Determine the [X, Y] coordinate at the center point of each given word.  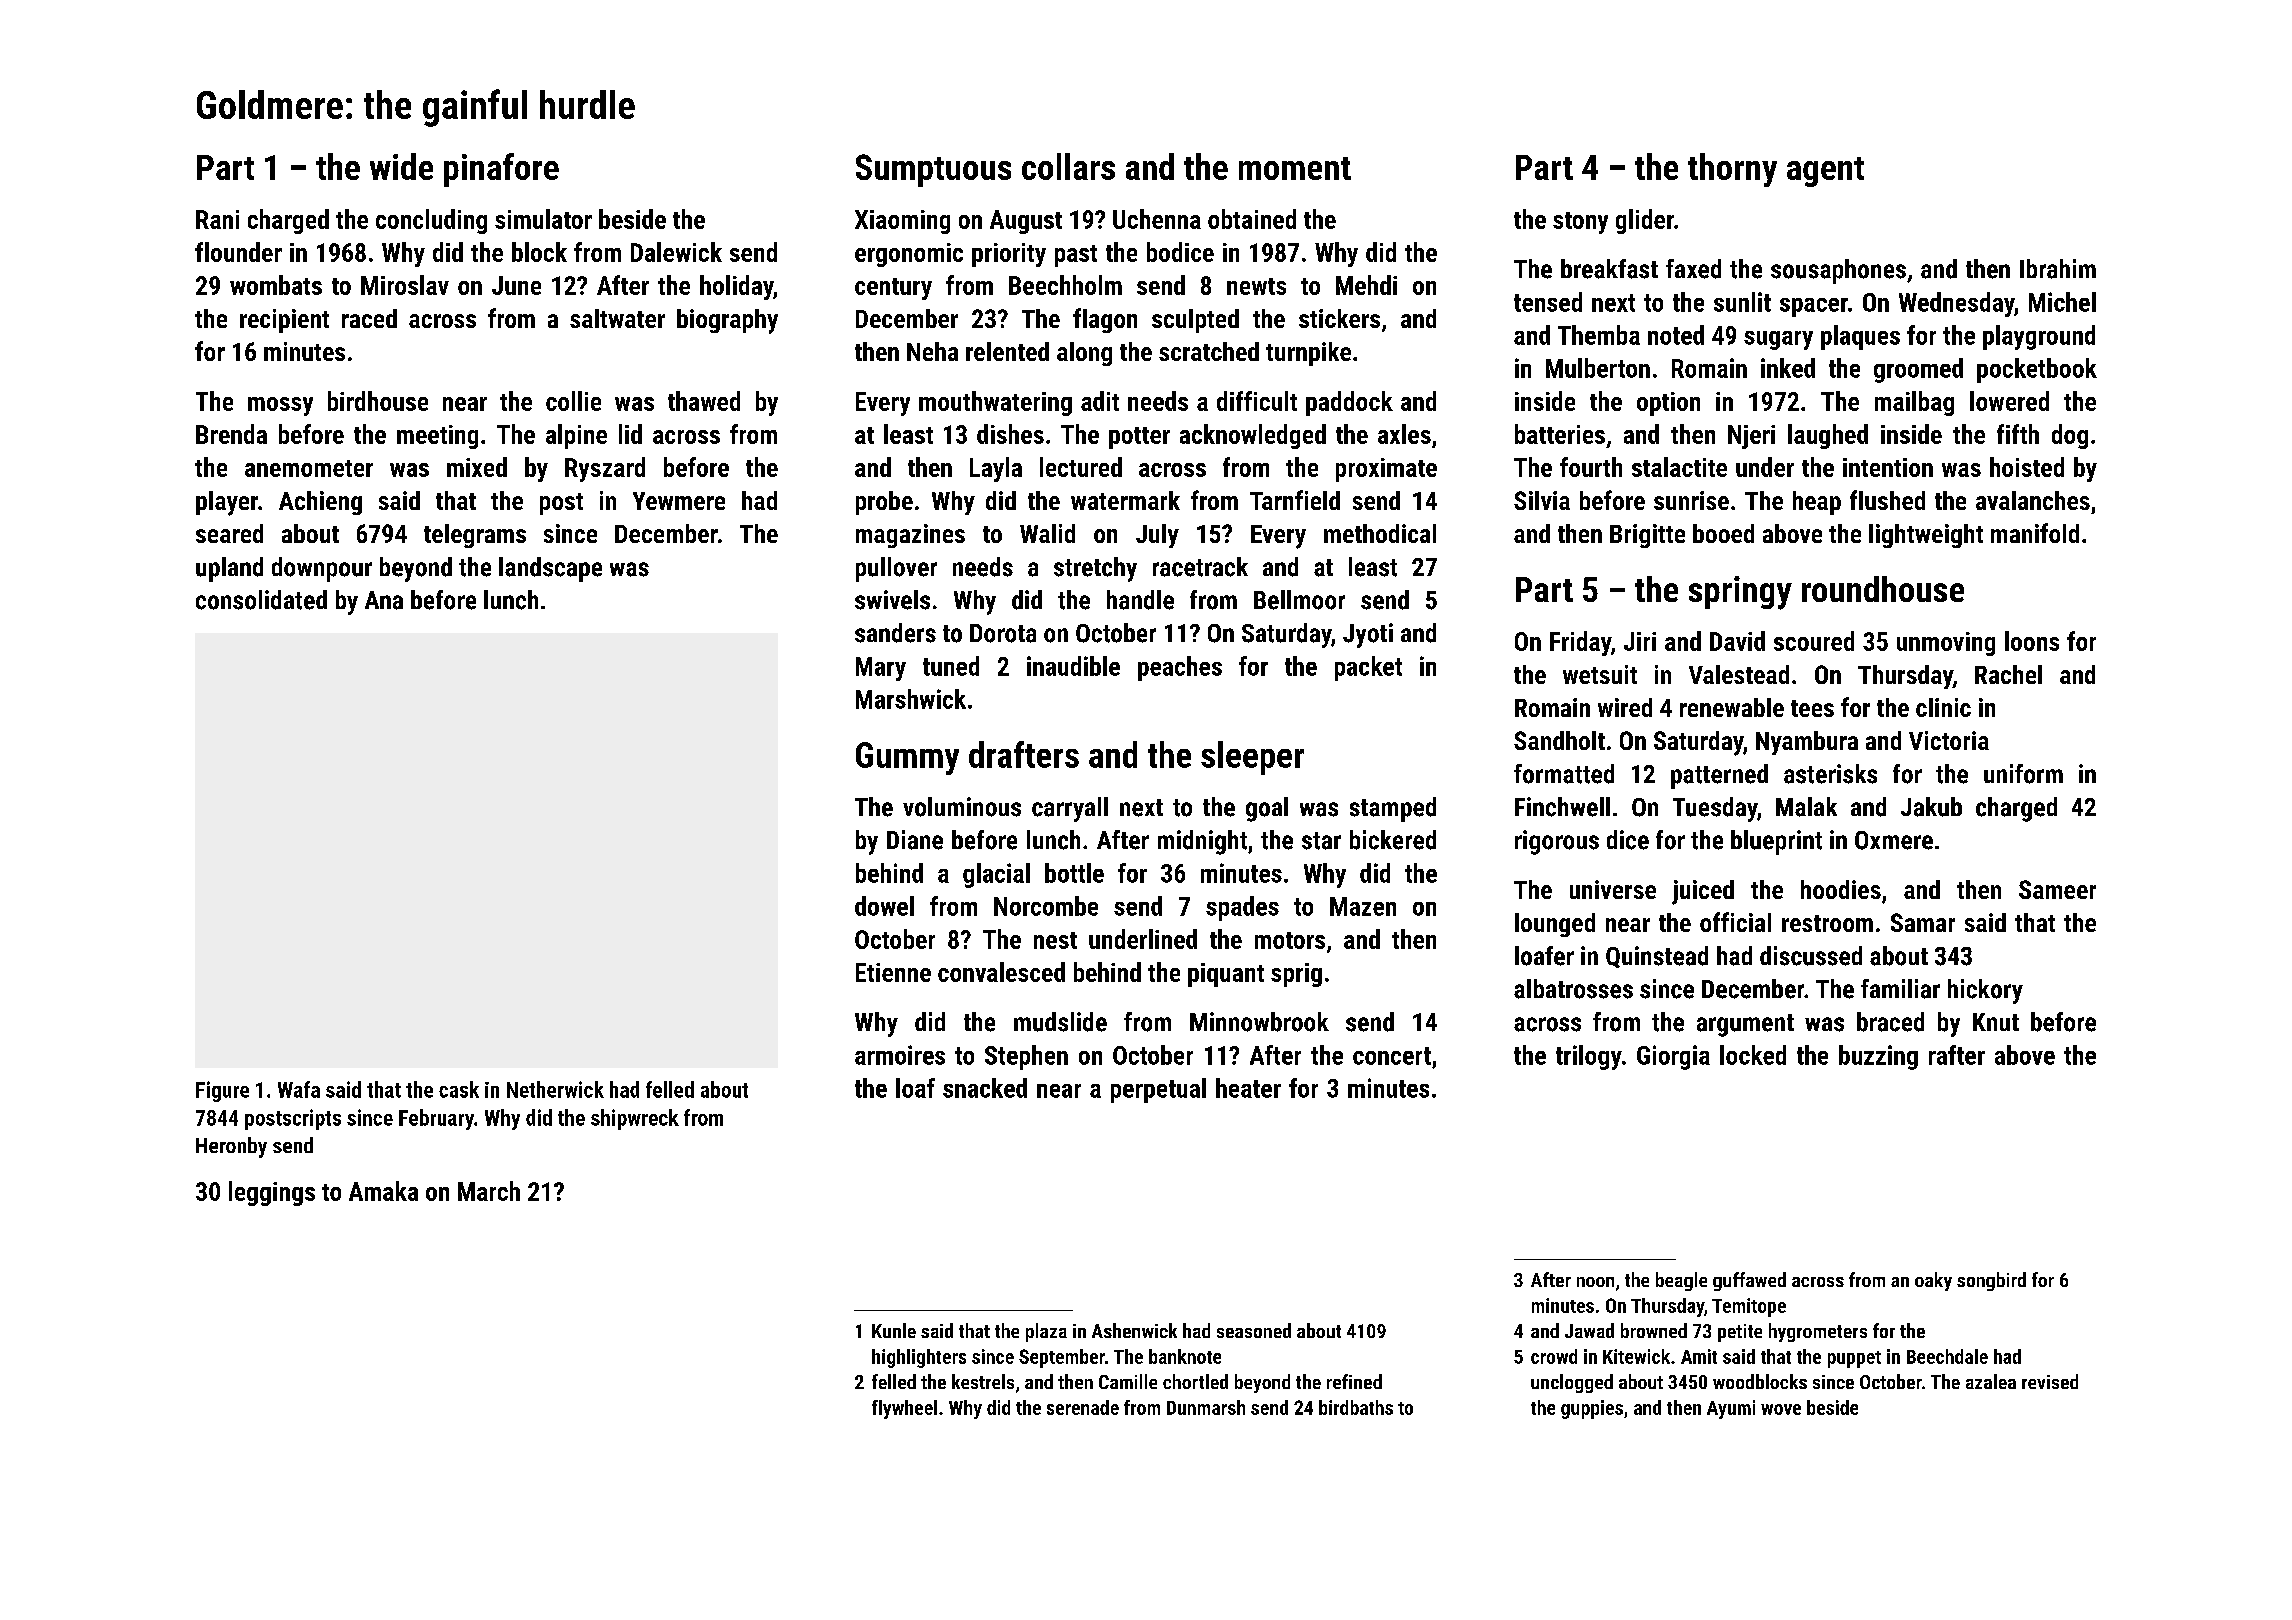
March [489, 1191]
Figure [222, 1091]
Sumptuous [933, 170]
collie [573, 401]
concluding [431, 221]
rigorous [1557, 842]
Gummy [907, 758]
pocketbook [2037, 370]
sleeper [1252, 758]
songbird [1991, 1281]
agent [1825, 172]
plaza [1046, 1332]
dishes [1010, 434]
